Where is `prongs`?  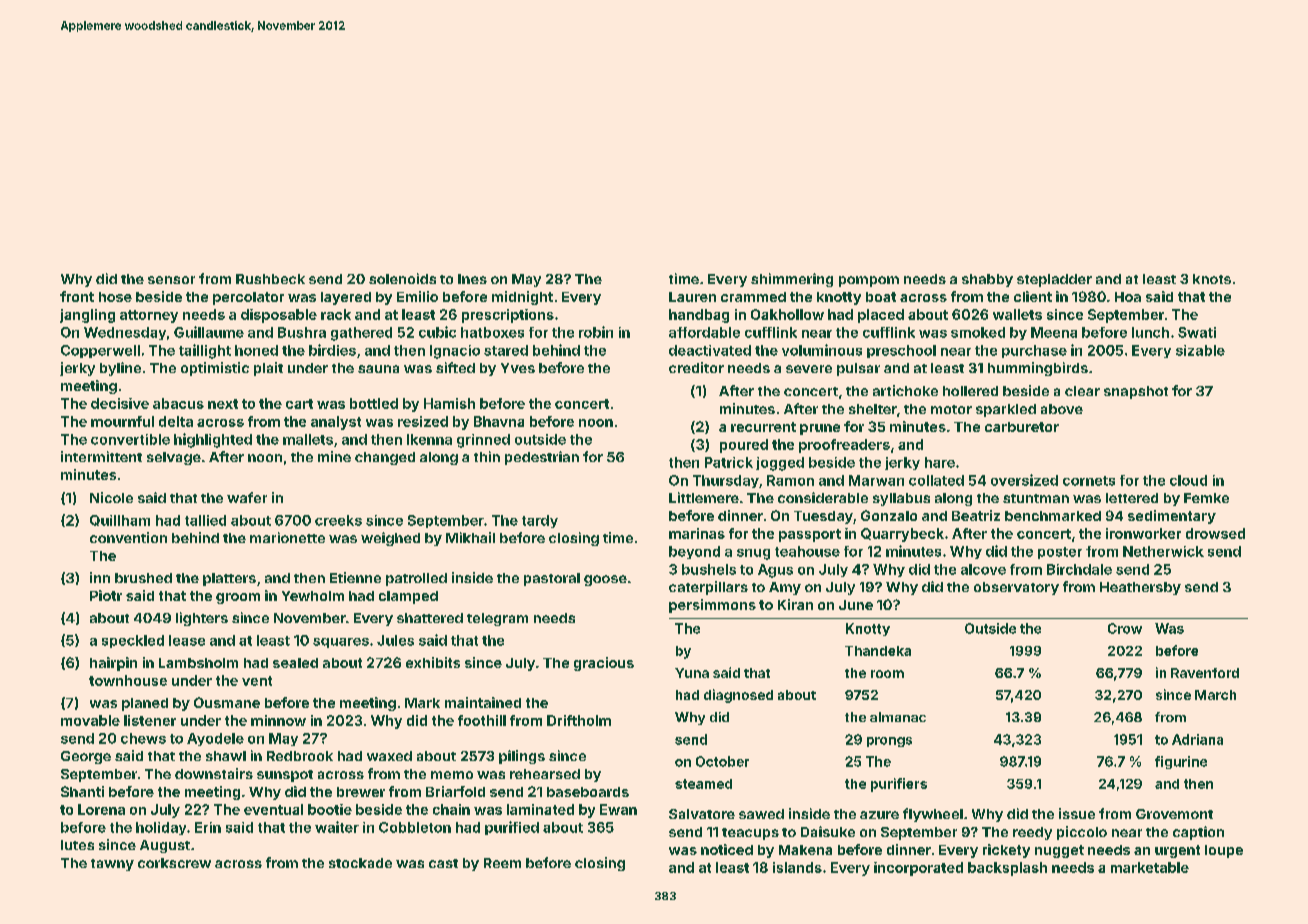
prongs is located at coordinates (889, 742).
